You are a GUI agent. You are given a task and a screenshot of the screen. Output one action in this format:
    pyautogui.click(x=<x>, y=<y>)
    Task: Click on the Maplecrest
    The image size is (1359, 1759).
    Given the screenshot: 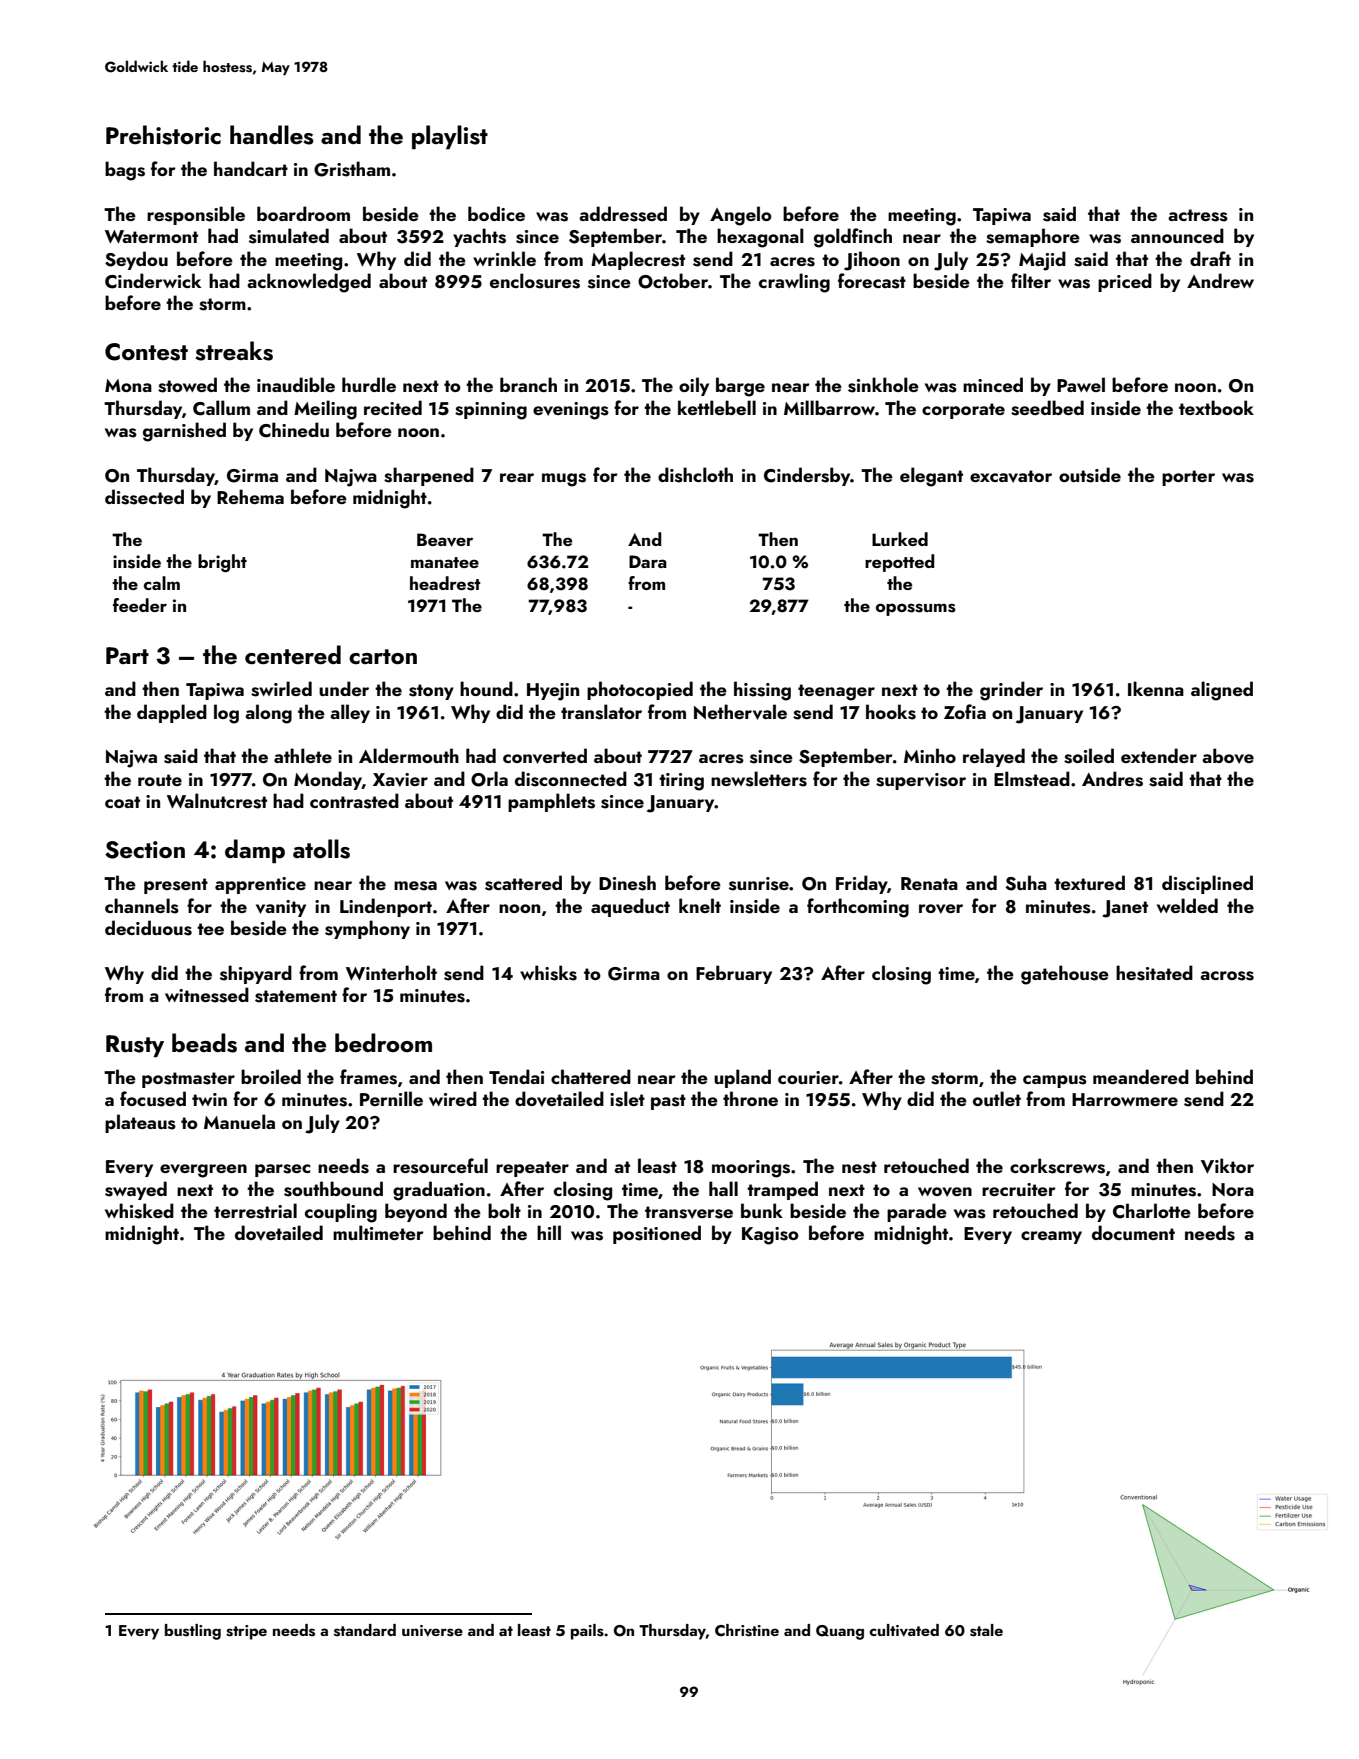 What is the action you would take?
    pyautogui.click(x=638, y=260)
